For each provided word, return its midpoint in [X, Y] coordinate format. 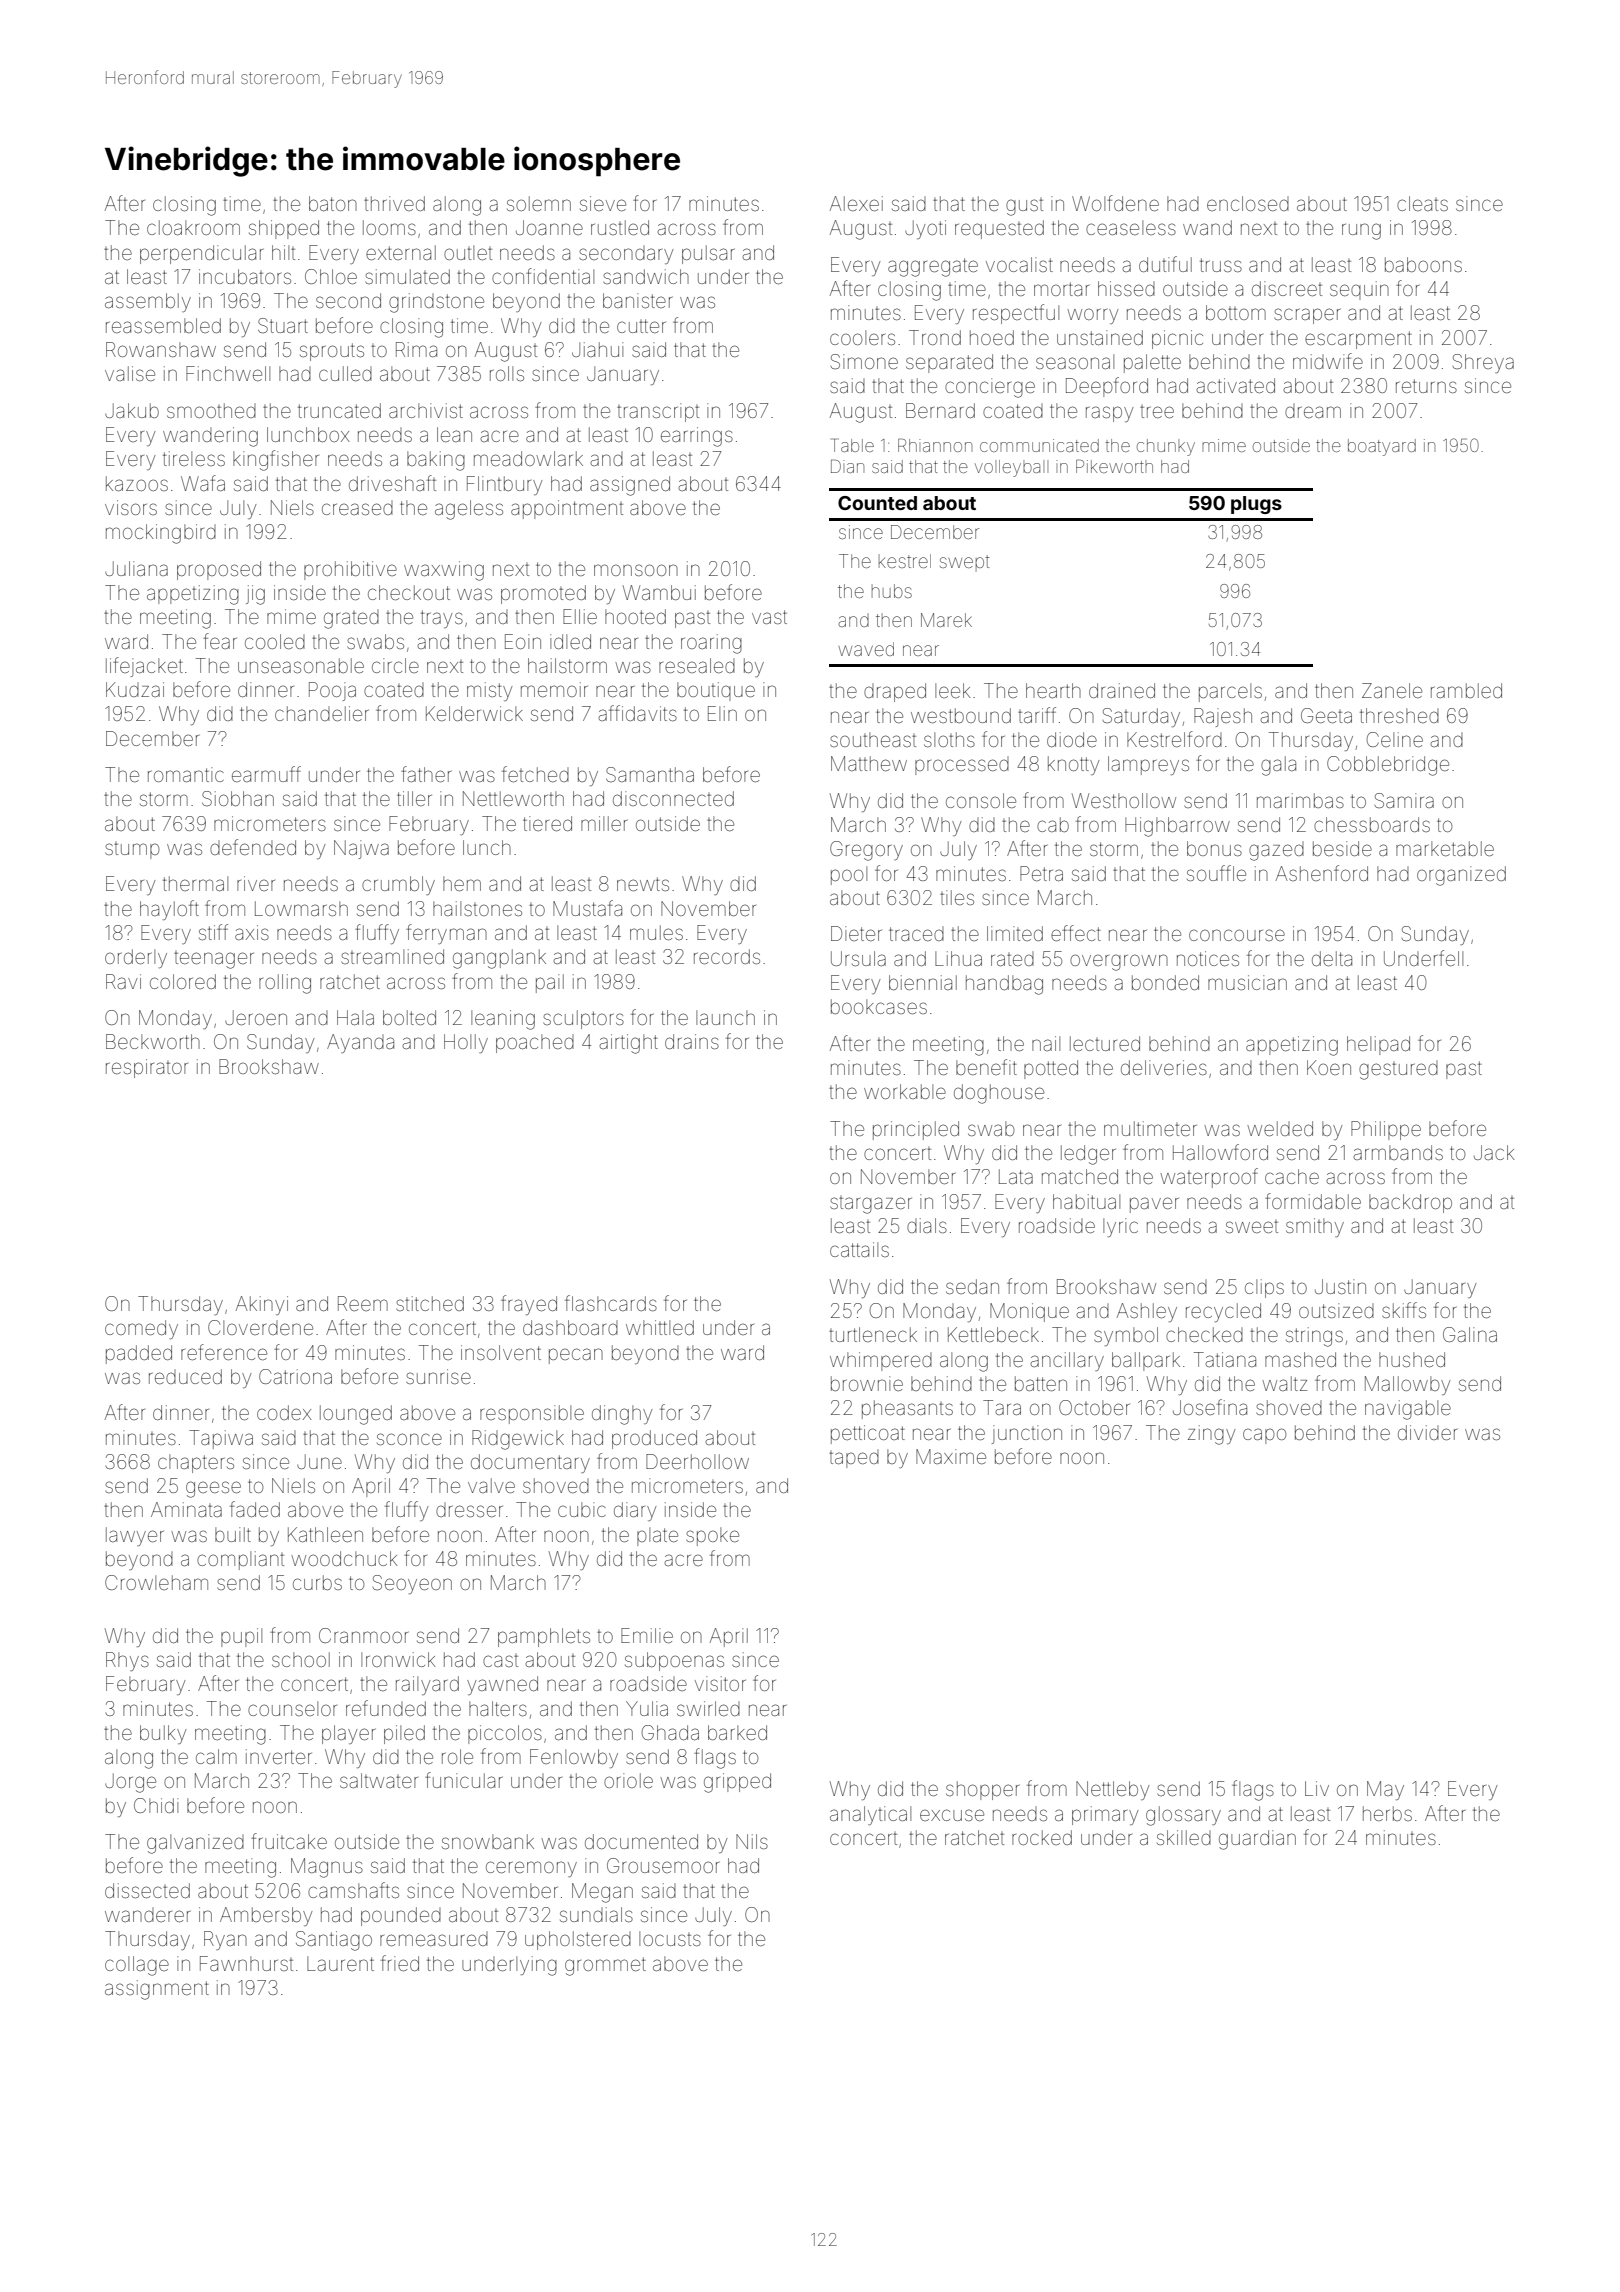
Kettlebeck [993, 1334]
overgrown [1119, 962]
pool [849, 875]
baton [333, 203]
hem [462, 883]
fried [400, 1963]
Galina [1470, 1334]
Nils [752, 1841]
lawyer [135, 1536]
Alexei [856, 203]
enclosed [1248, 203]
